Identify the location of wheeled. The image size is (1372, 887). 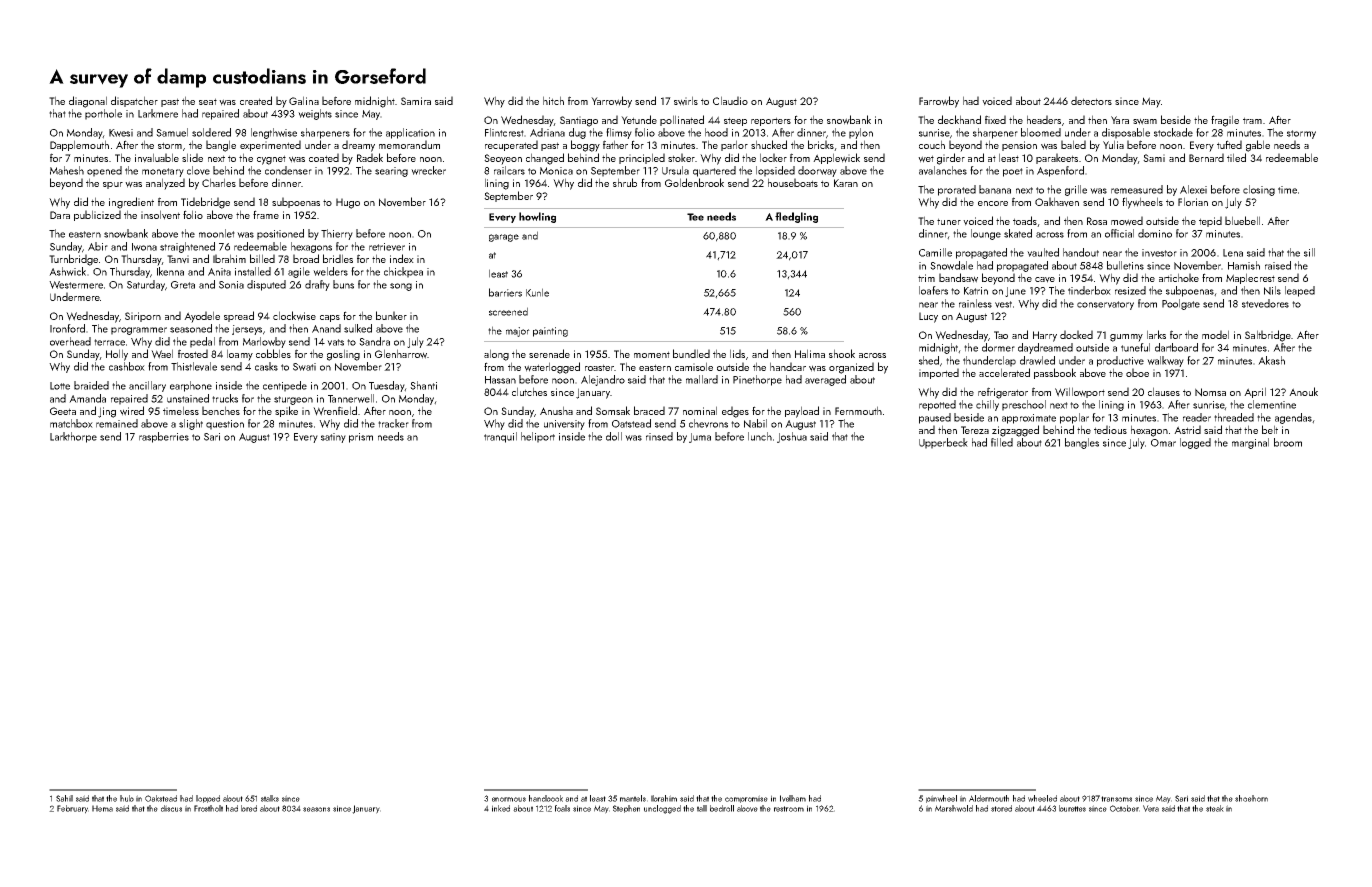
(1042, 798).
